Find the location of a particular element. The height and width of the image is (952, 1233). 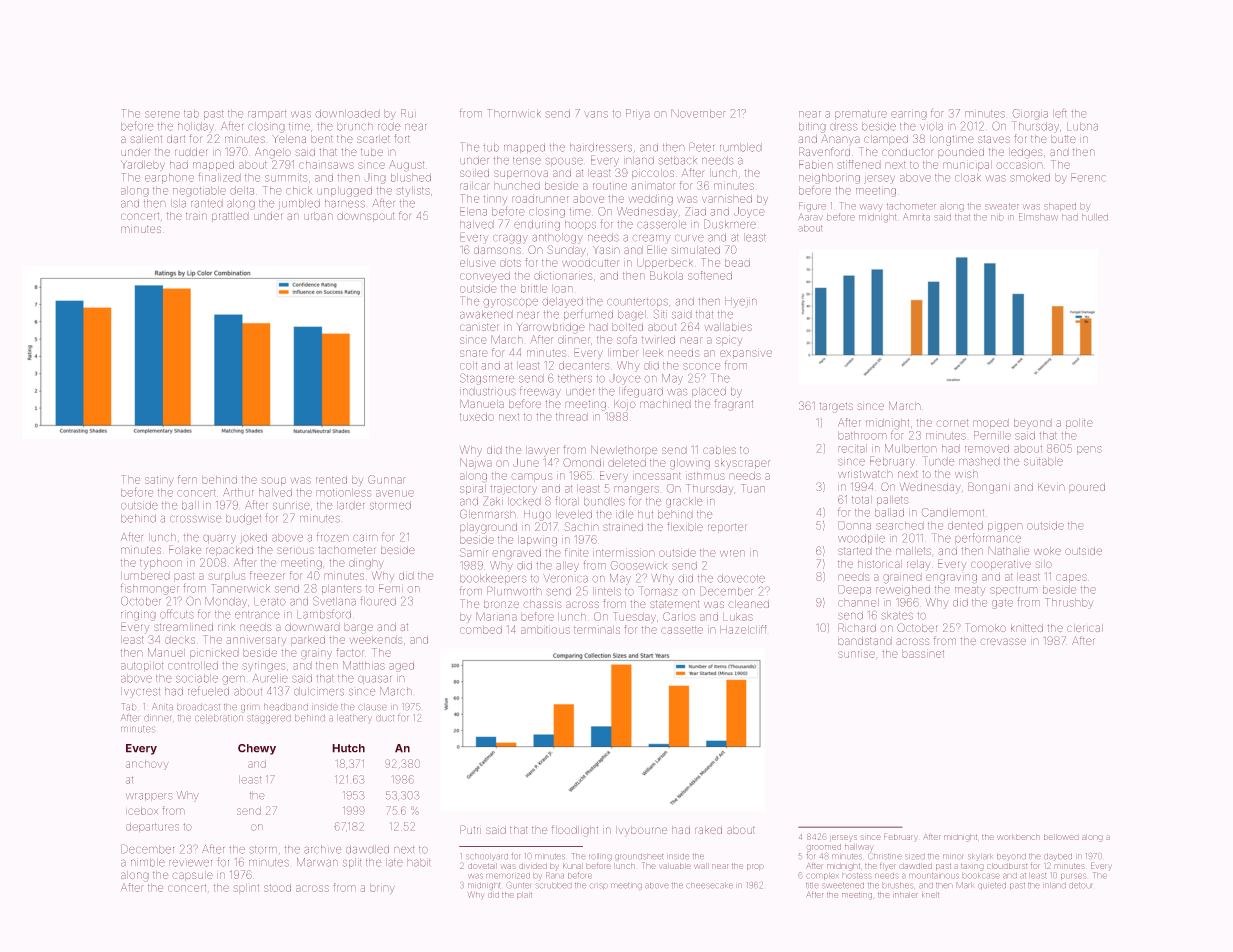

nimble is located at coordinates (148, 862).
